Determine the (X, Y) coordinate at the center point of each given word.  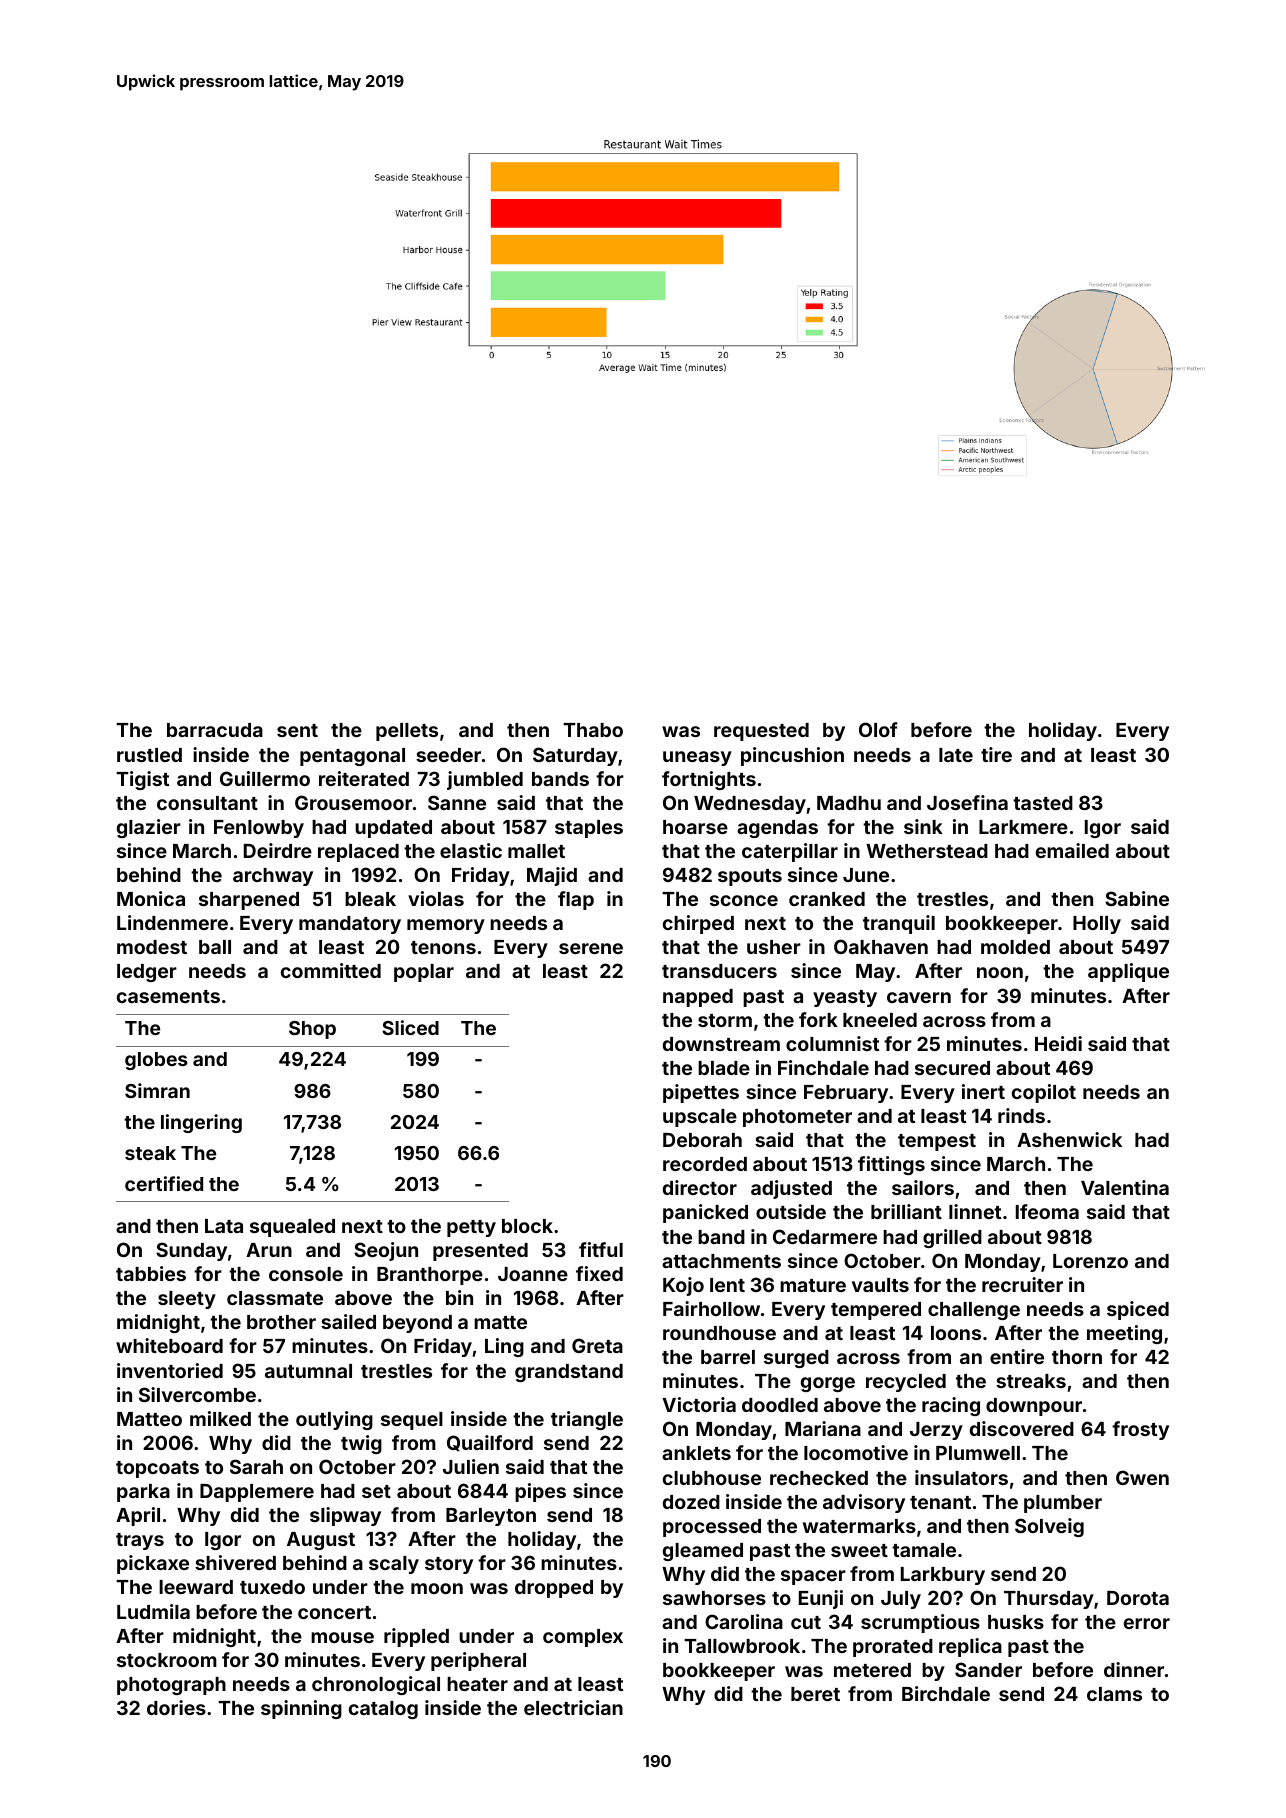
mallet (536, 851)
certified (164, 1183)
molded (1015, 947)
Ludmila (153, 1611)
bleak (370, 899)
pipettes (701, 1093)
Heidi (1058, 1043)
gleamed (703, 1552)
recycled (906, 1383)
